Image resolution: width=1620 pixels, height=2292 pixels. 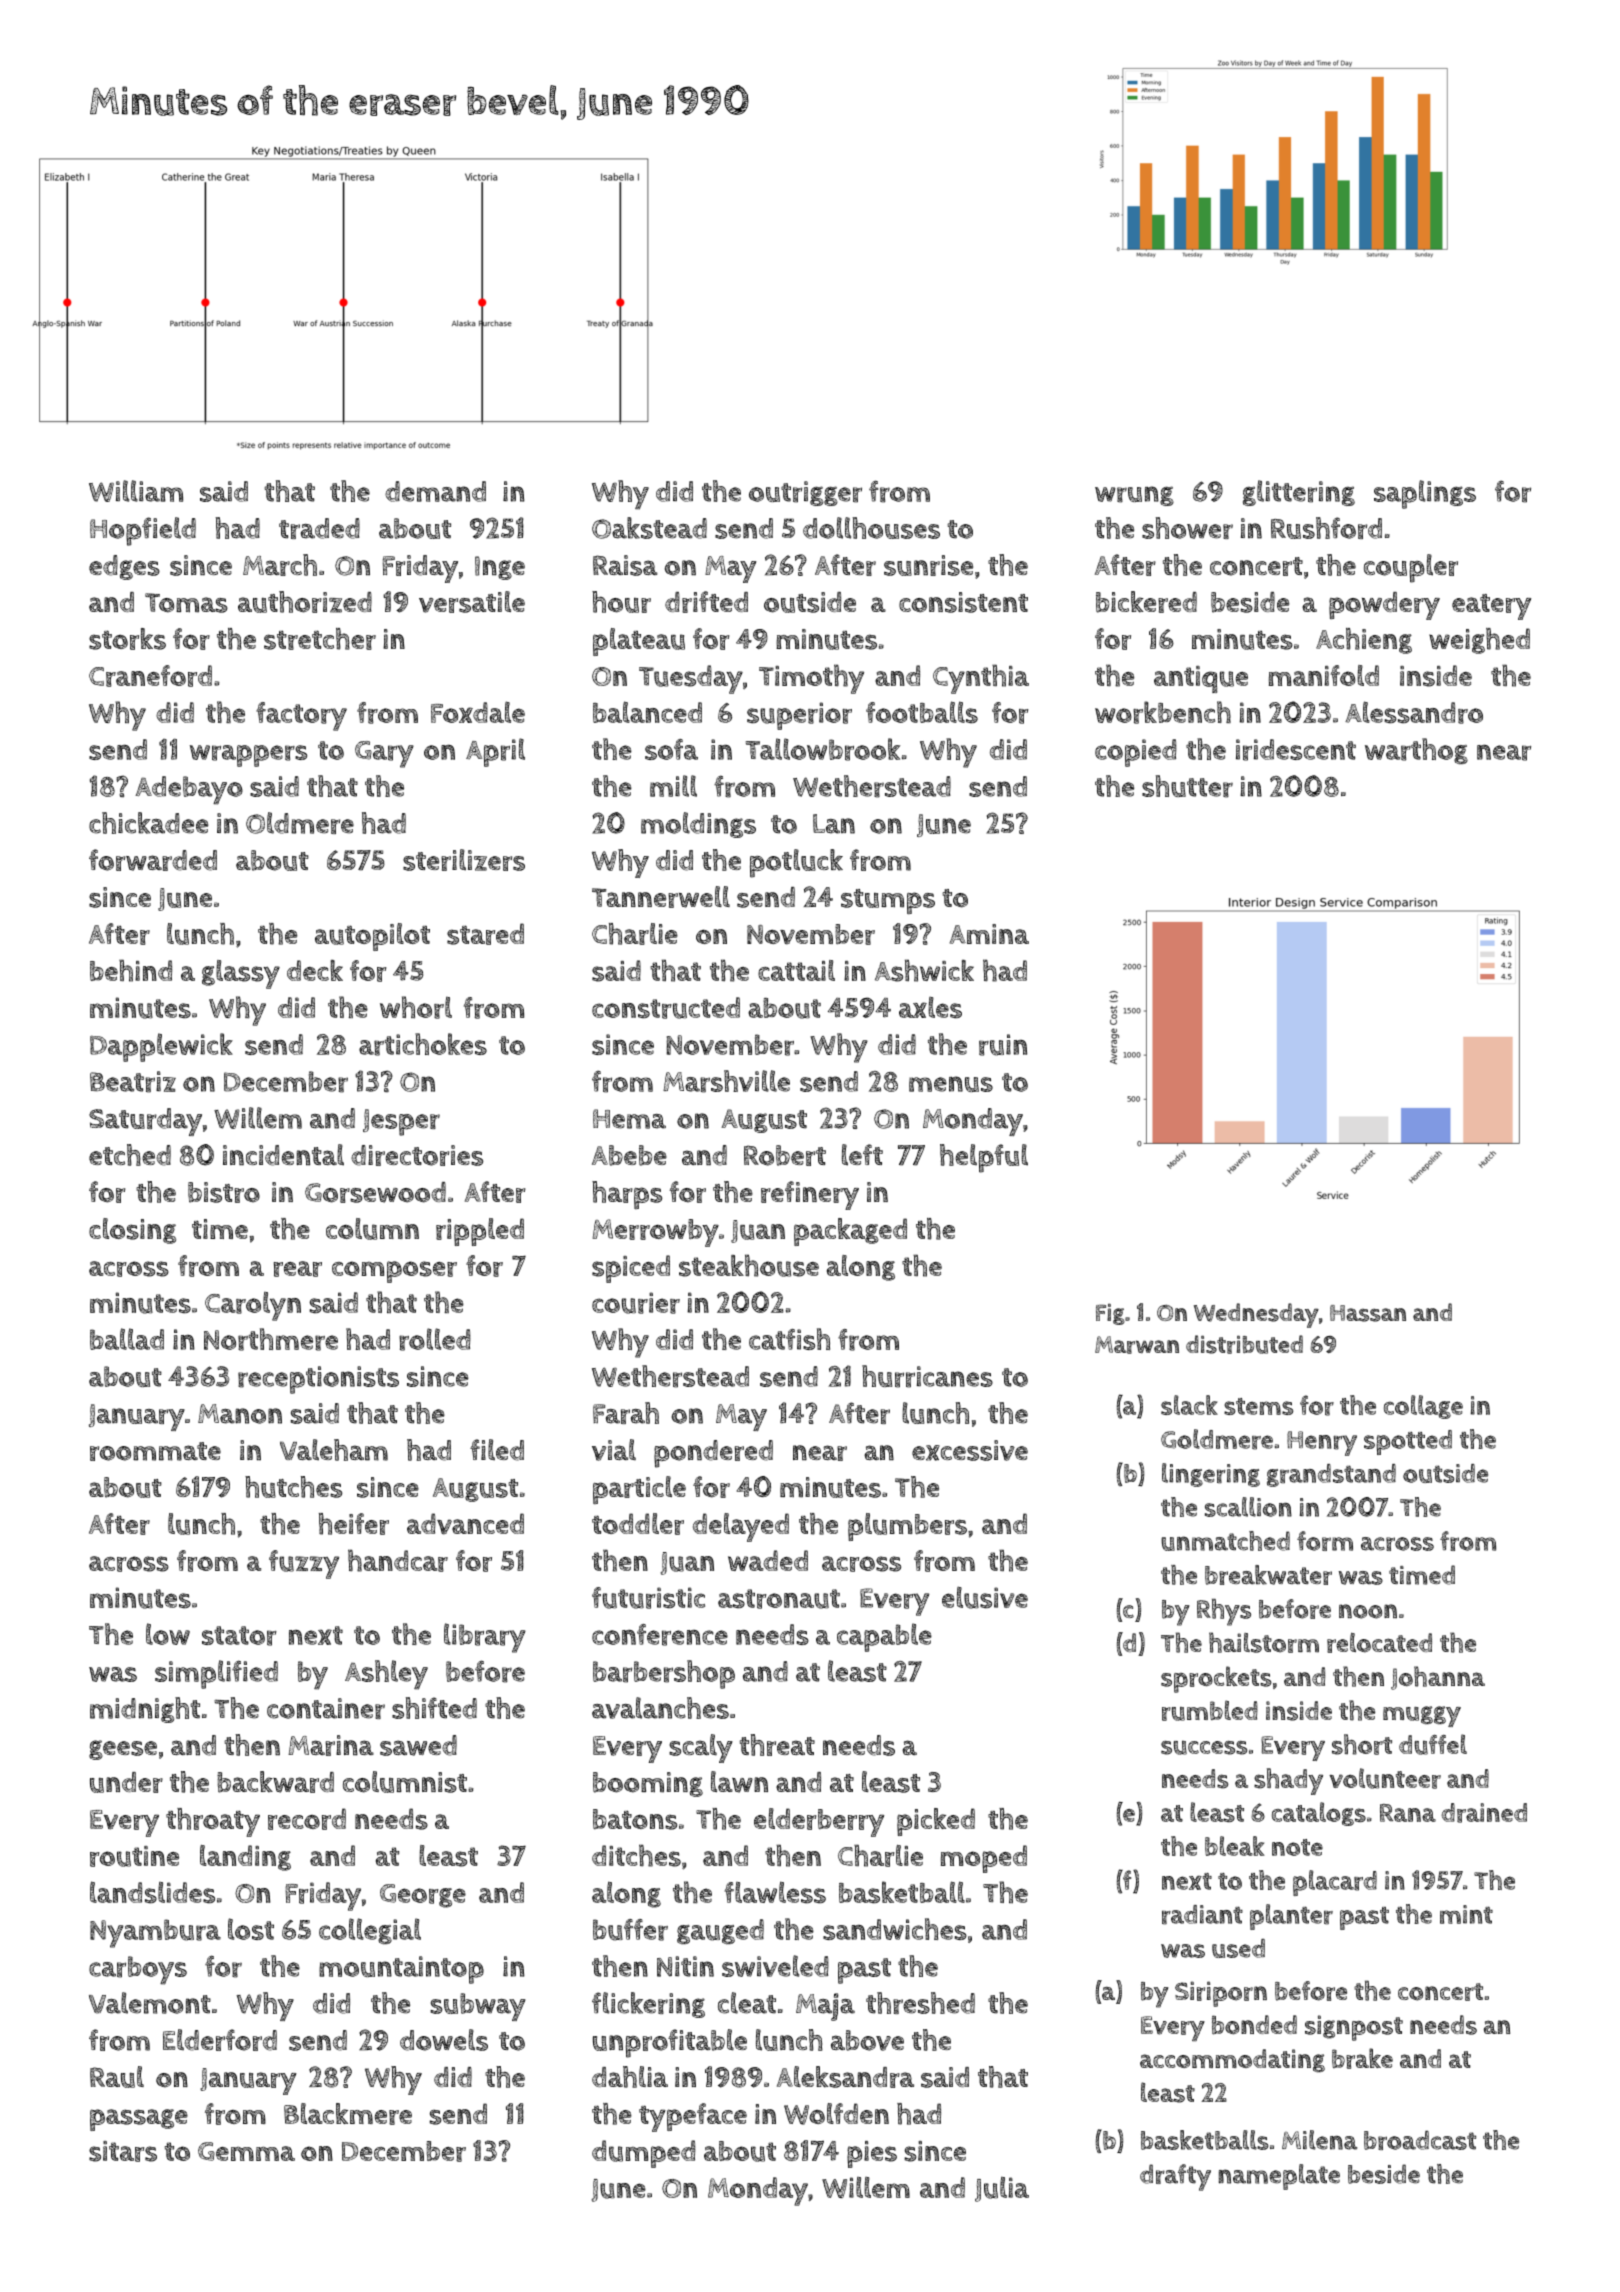 I want to click on Rhys, so click(x=1224, y=1612).
